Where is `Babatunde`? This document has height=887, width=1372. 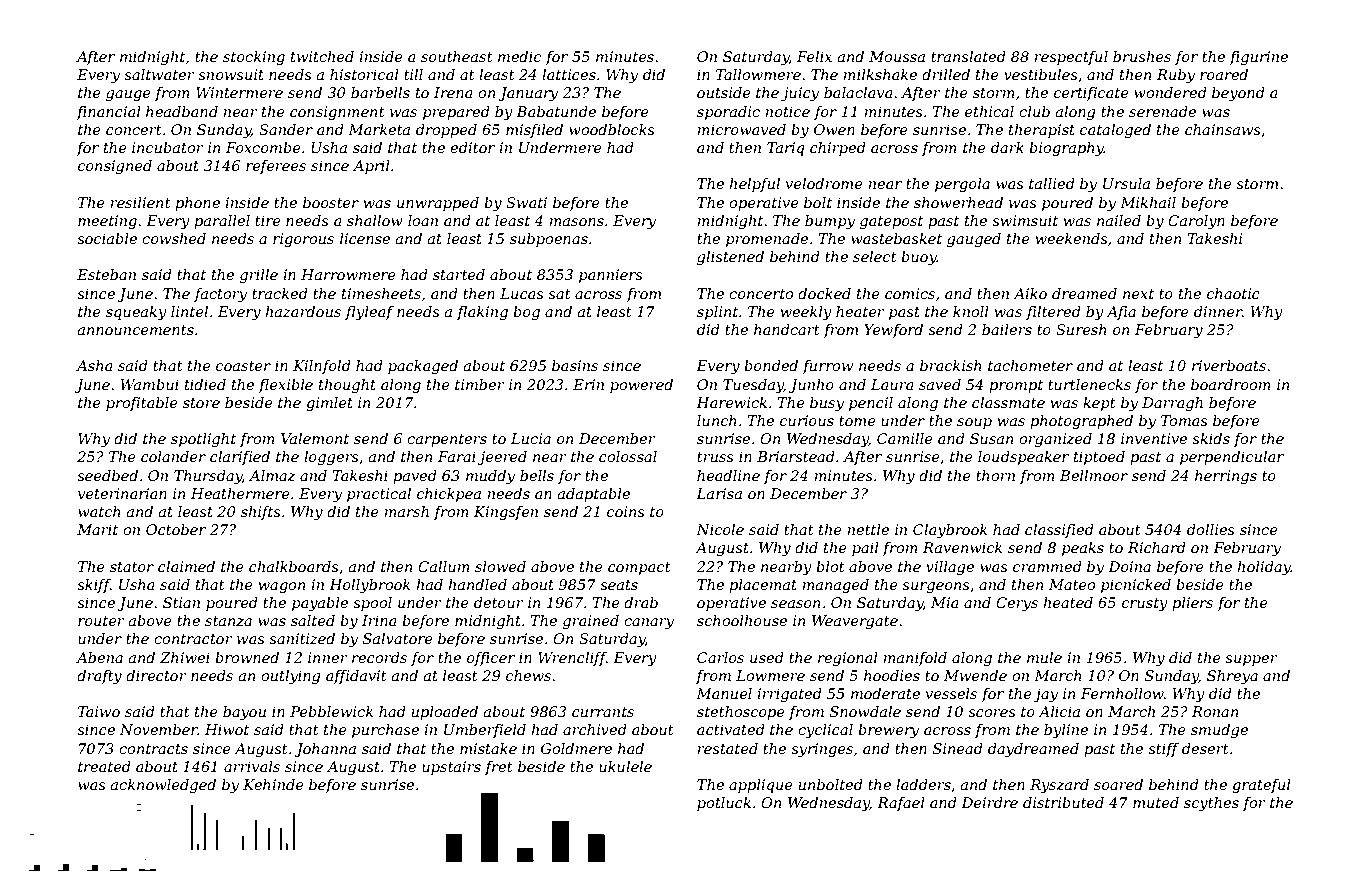 Babatunde is located at coordinates (556, 111).
